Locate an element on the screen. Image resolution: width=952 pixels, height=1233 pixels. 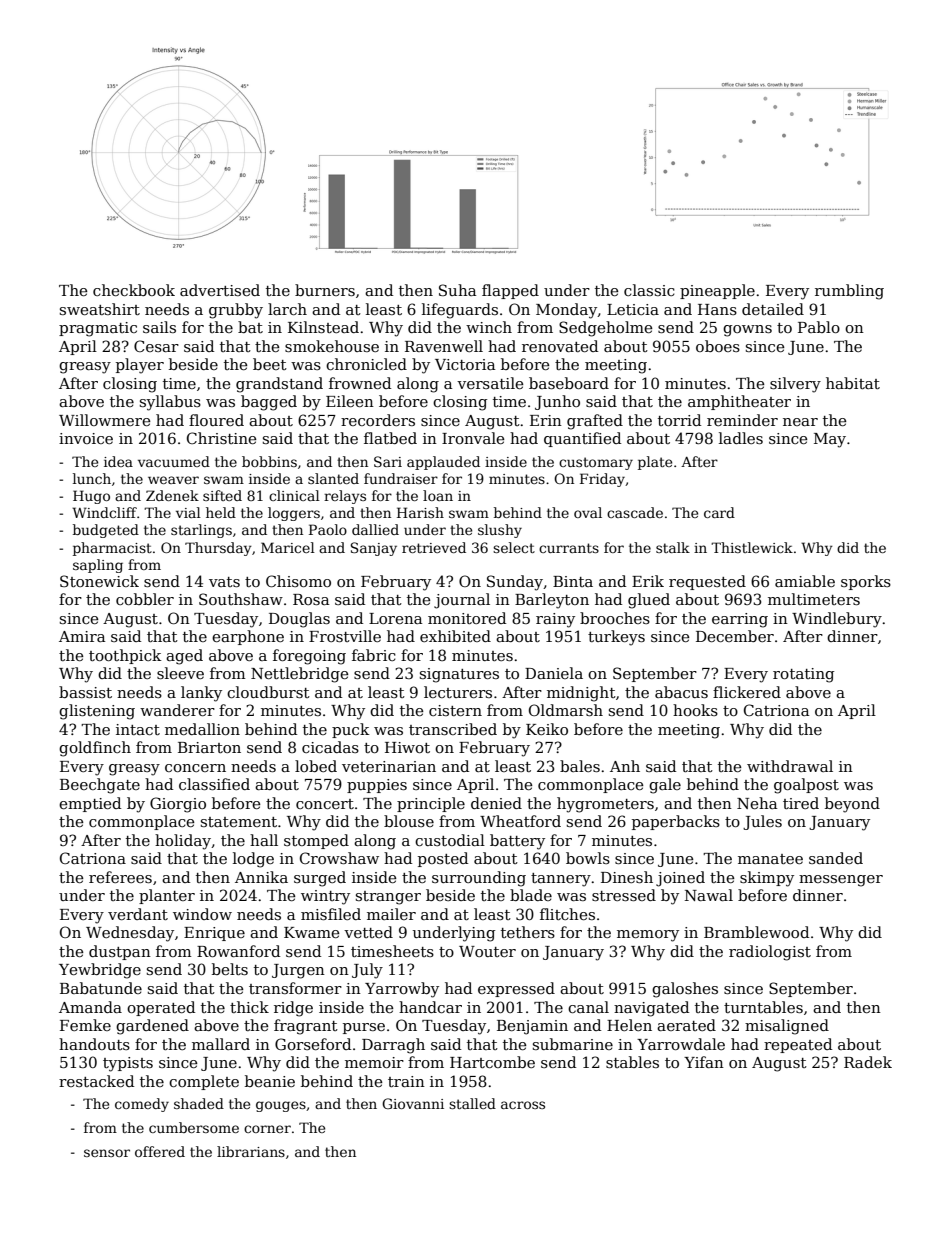
stalled is located at coordinates (472, 1103).
